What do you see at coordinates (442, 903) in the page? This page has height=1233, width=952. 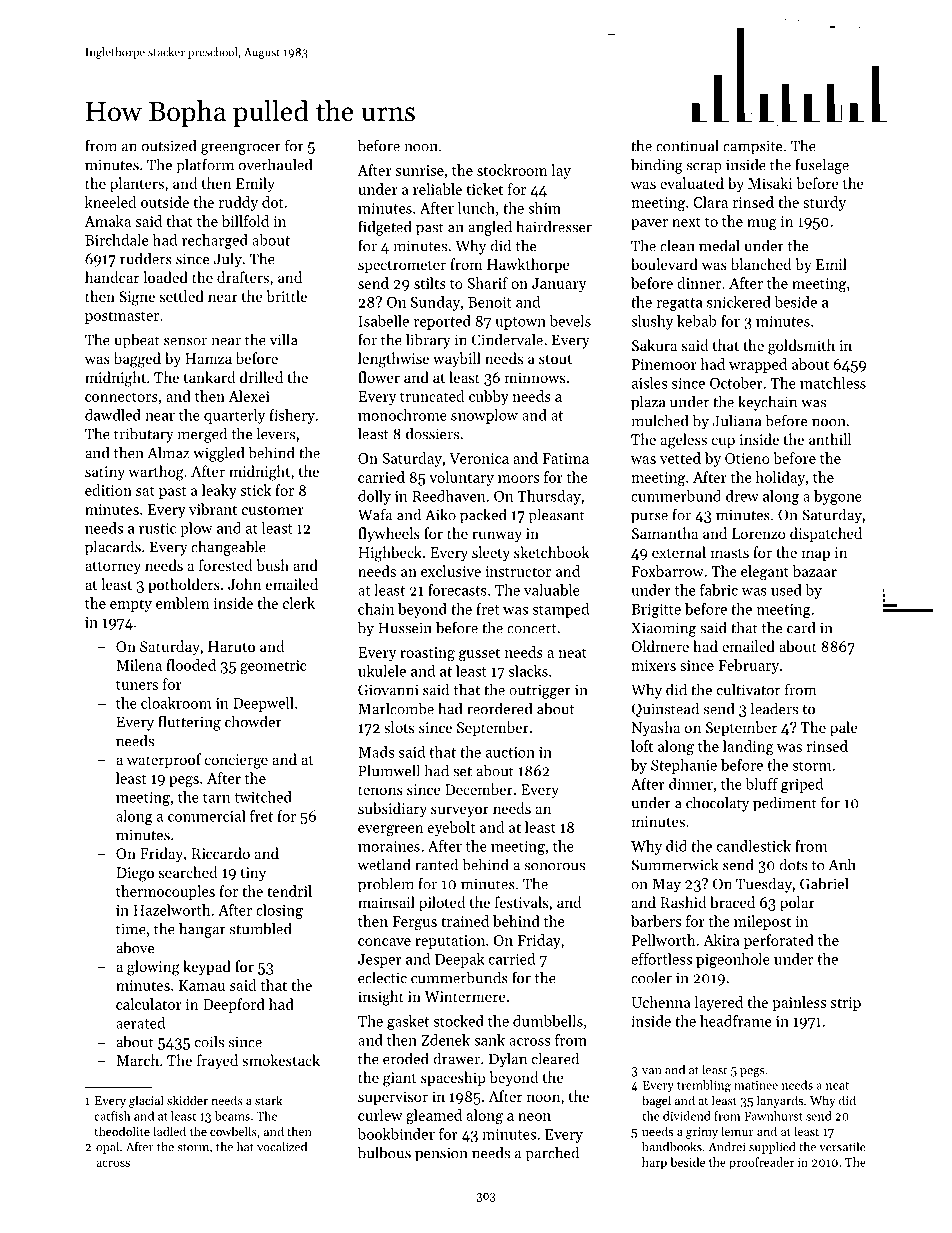 I see `piloted` at bounding box center [442, 903].
